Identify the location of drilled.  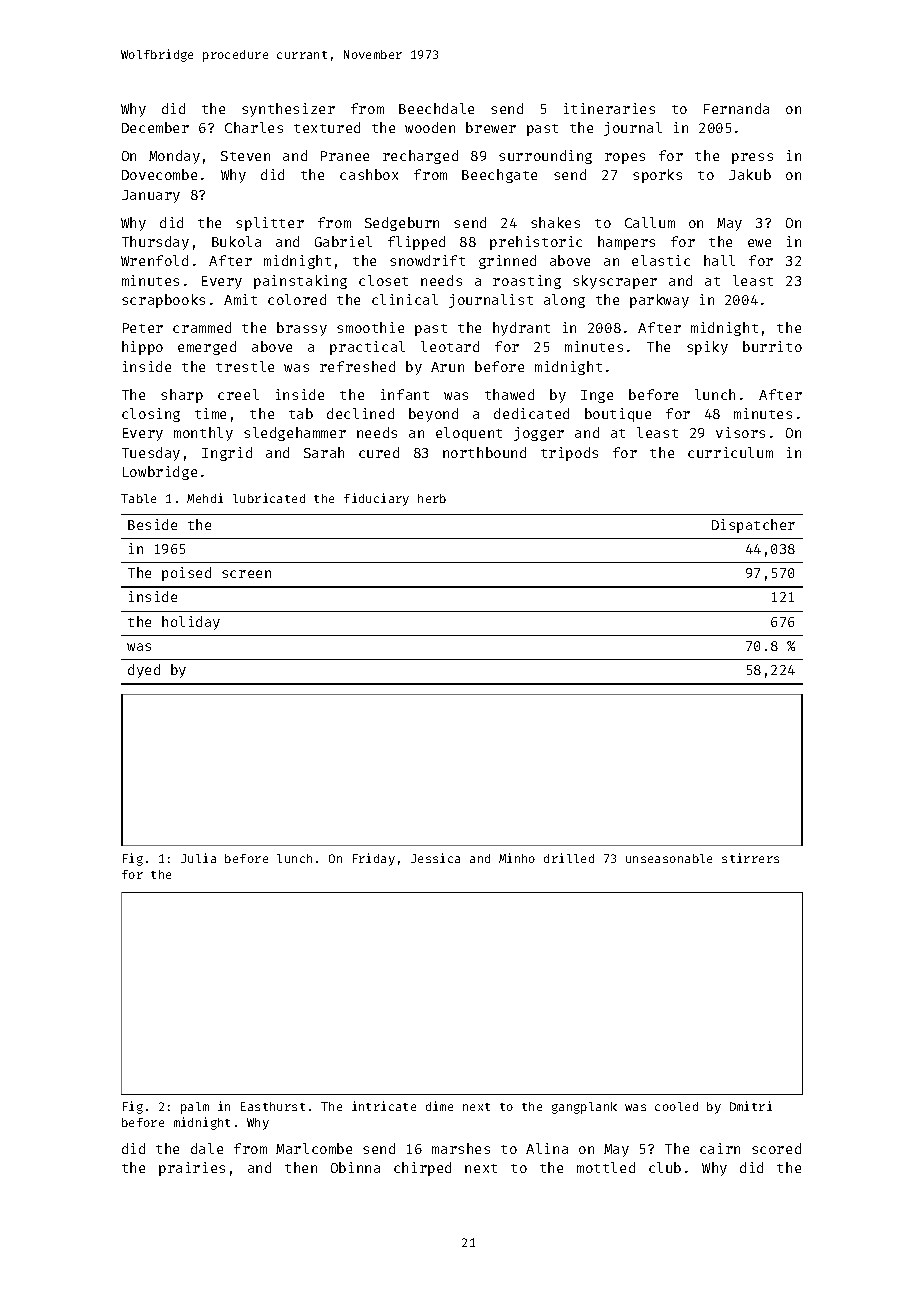
(569, 858).
